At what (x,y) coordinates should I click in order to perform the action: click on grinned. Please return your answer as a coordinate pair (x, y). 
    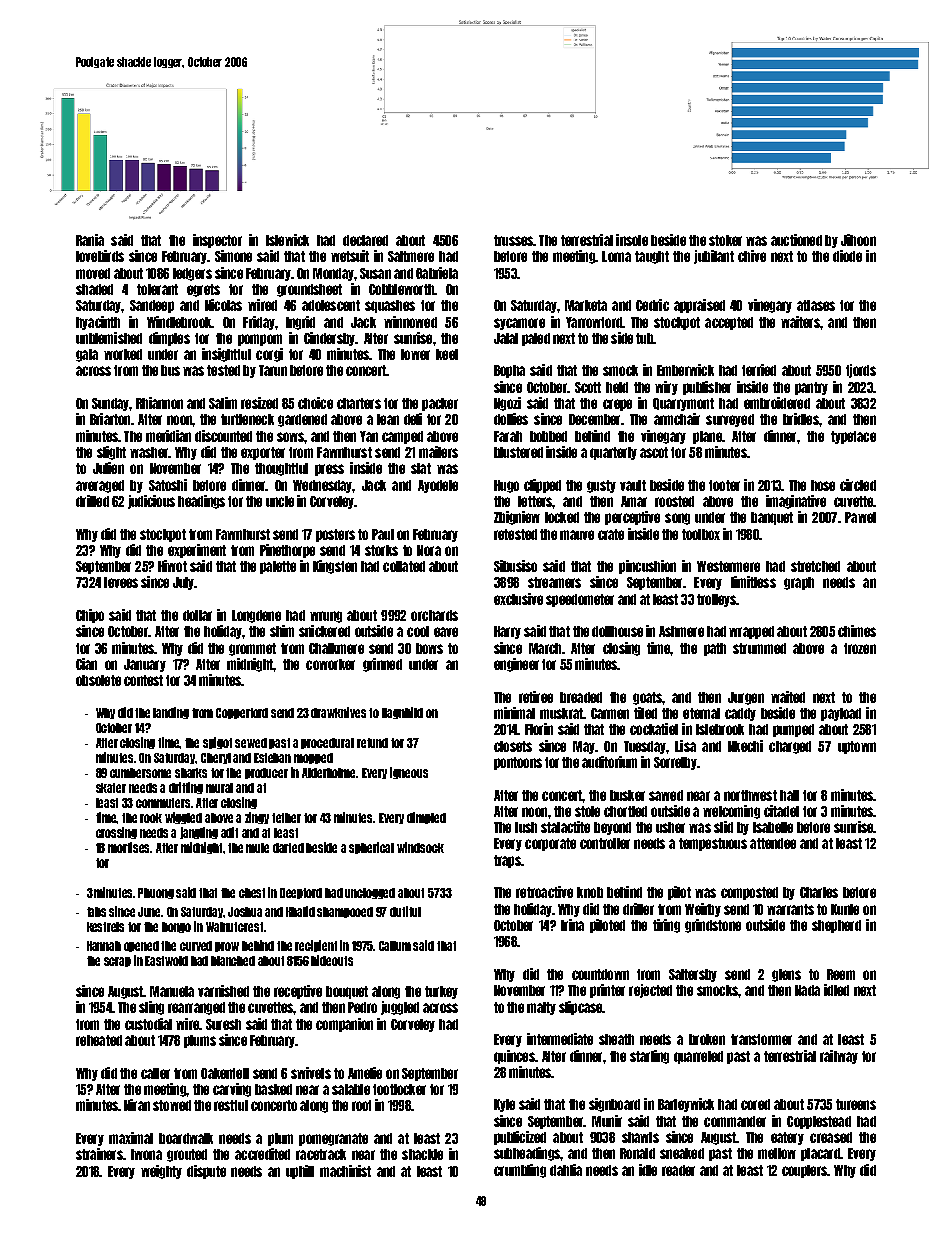
    Looking at the image, I should click on (382, 665).
